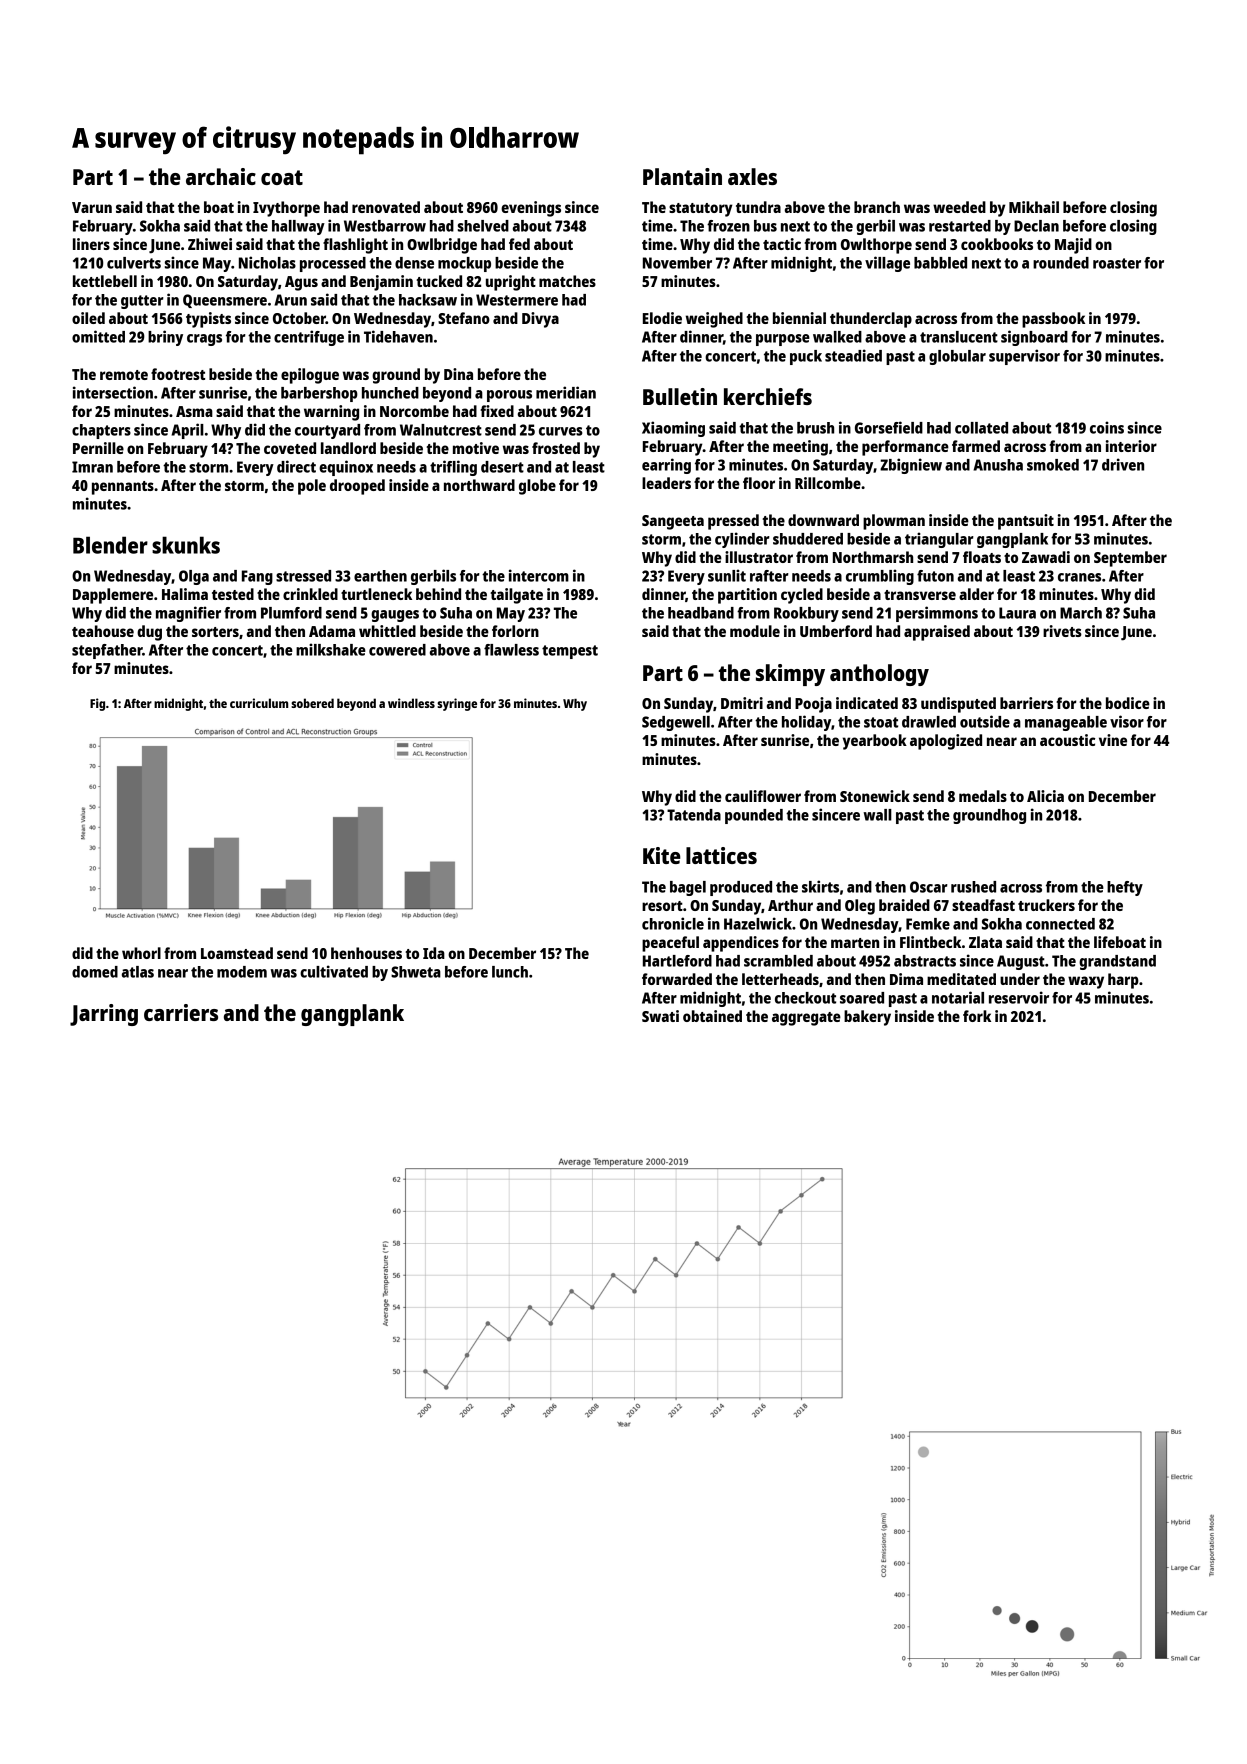 Image resolution: width=1247 pixels, height=1764 pixels. What do you see at coordinates (741, 888) in the document?
I see `produced` at bounding box center [741, 888].
